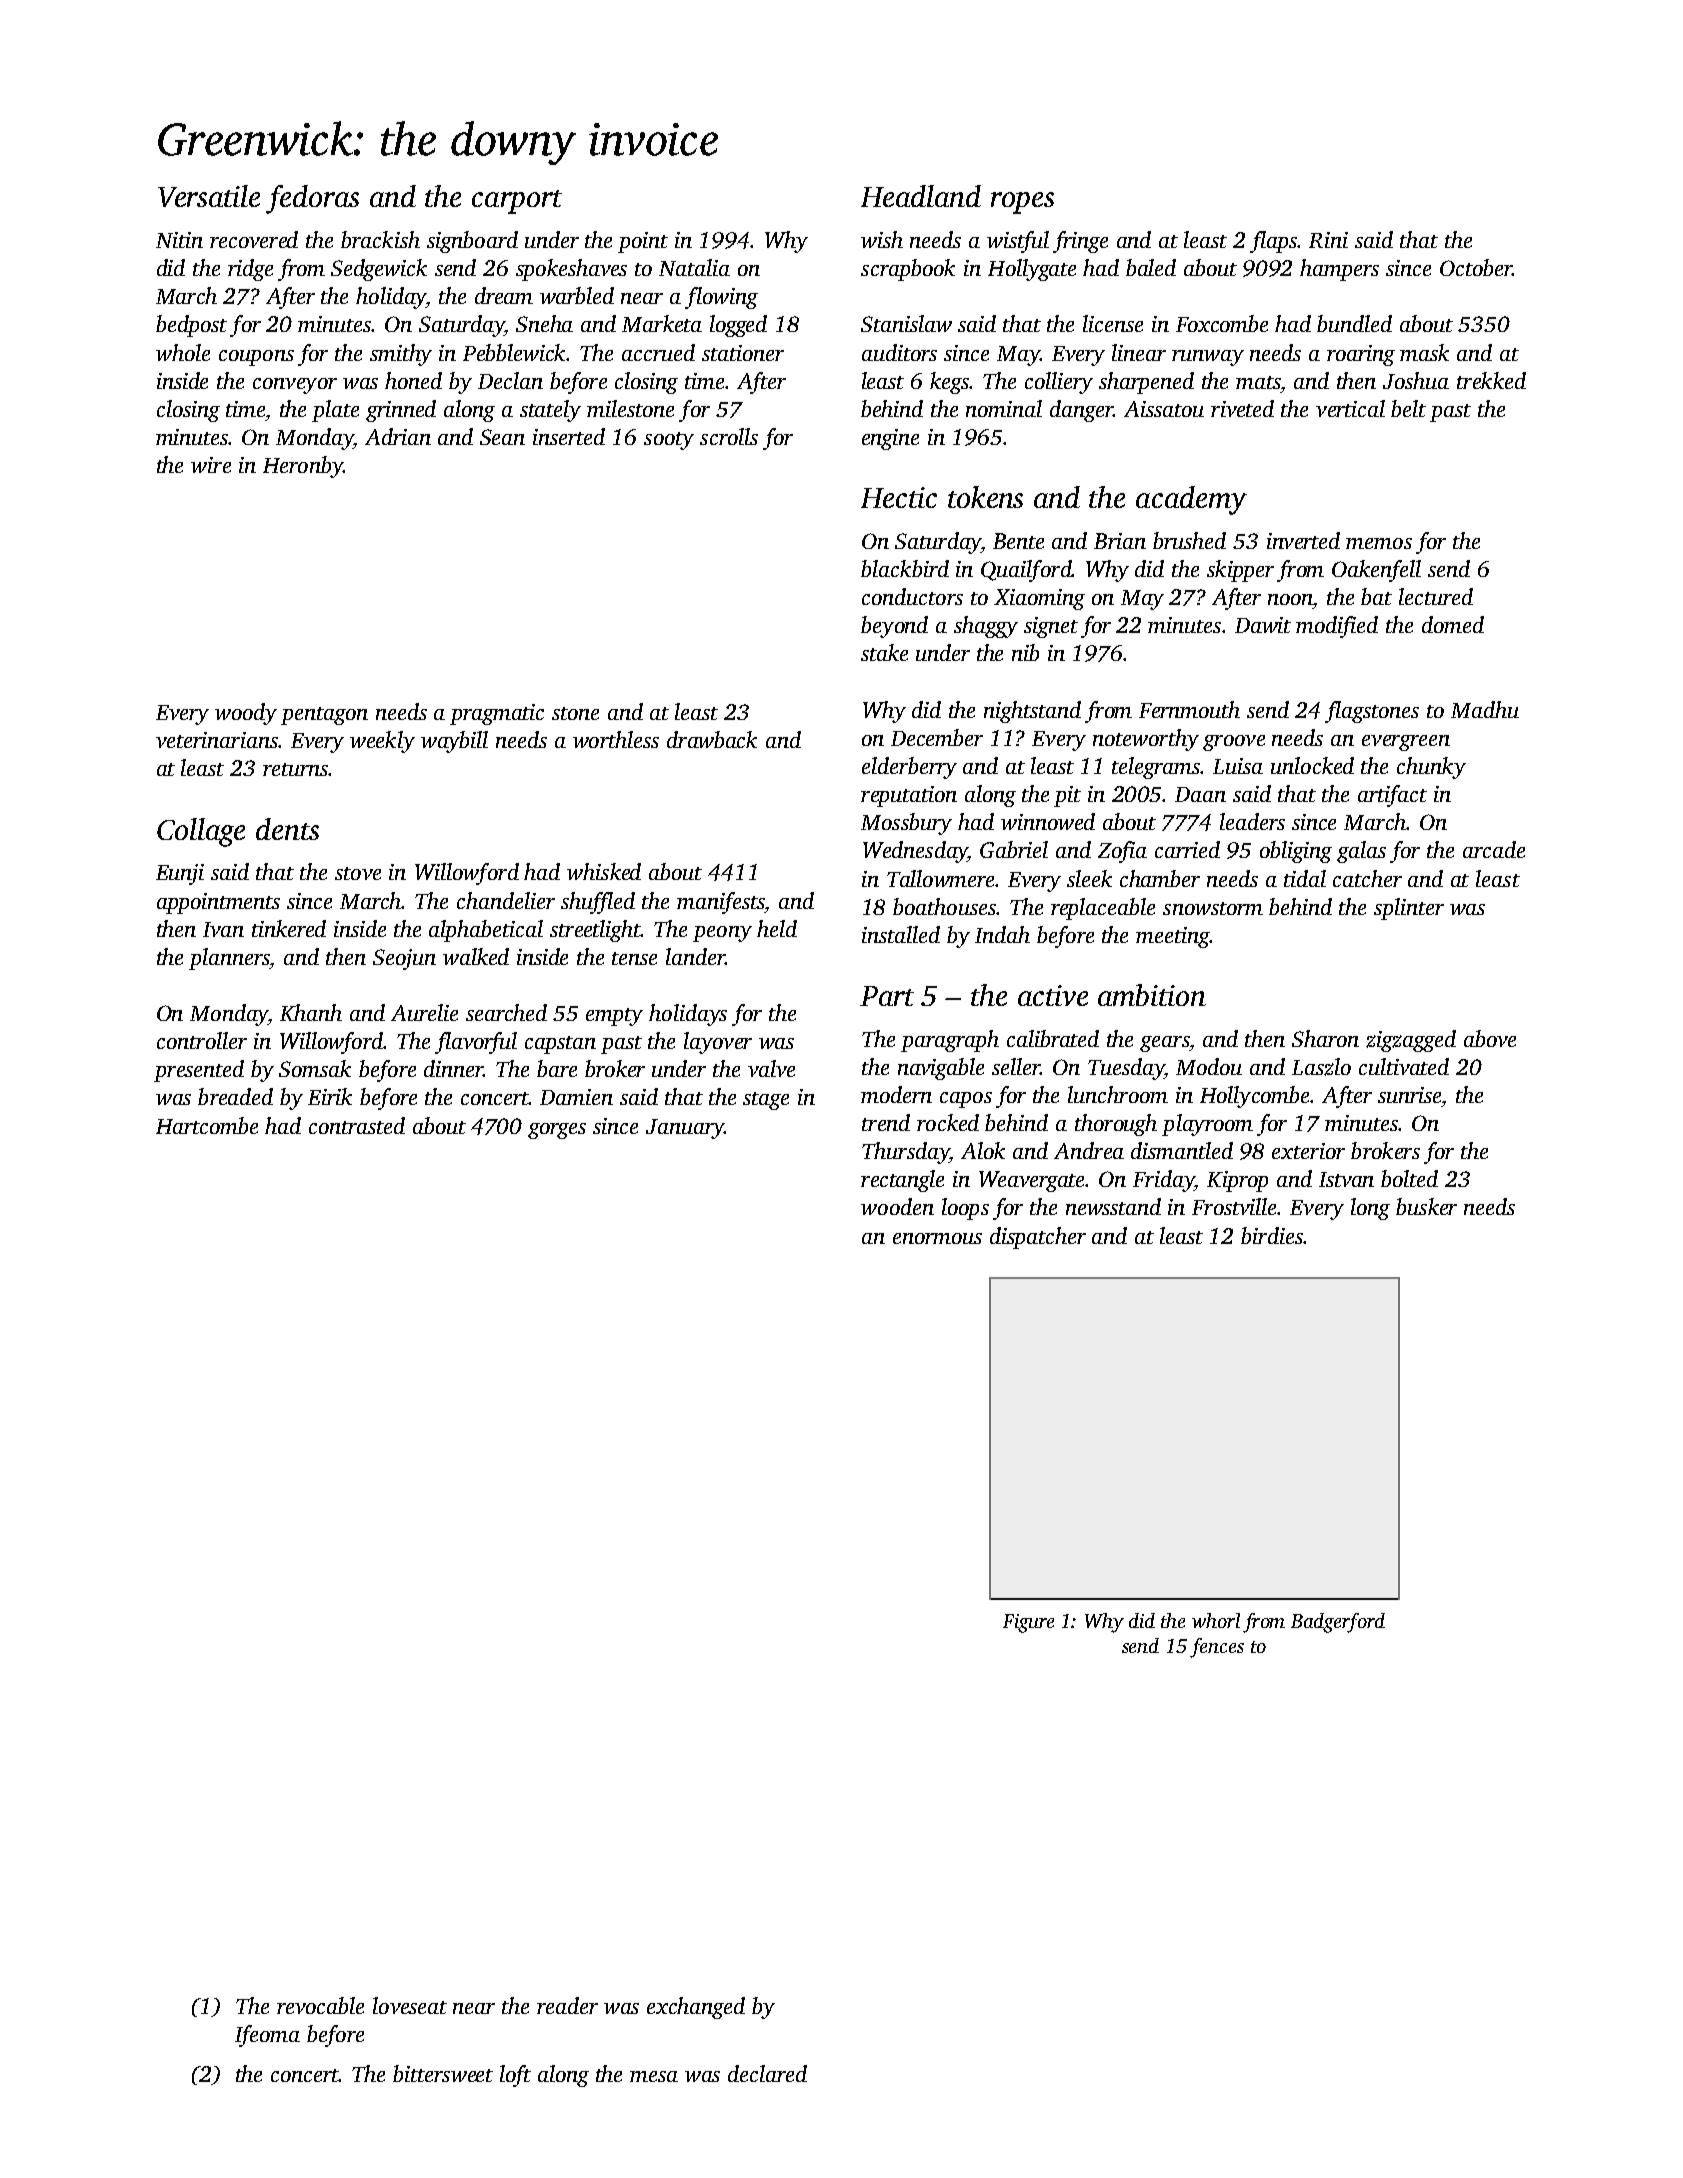  I want to click on Figure, so click(1028, 1623).
